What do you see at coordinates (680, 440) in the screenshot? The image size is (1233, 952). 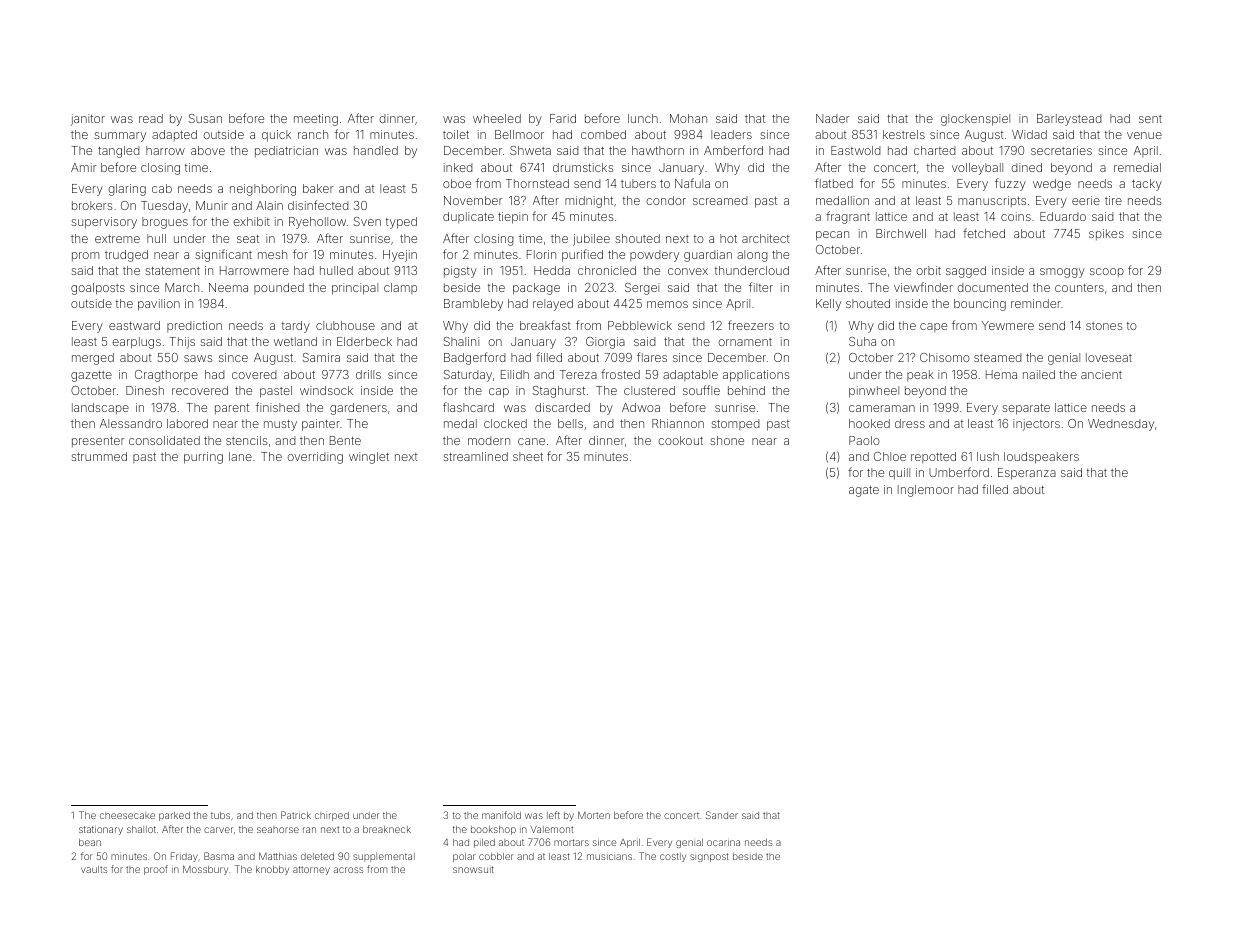 I see `cookout` at bounding box center [680, 440].
